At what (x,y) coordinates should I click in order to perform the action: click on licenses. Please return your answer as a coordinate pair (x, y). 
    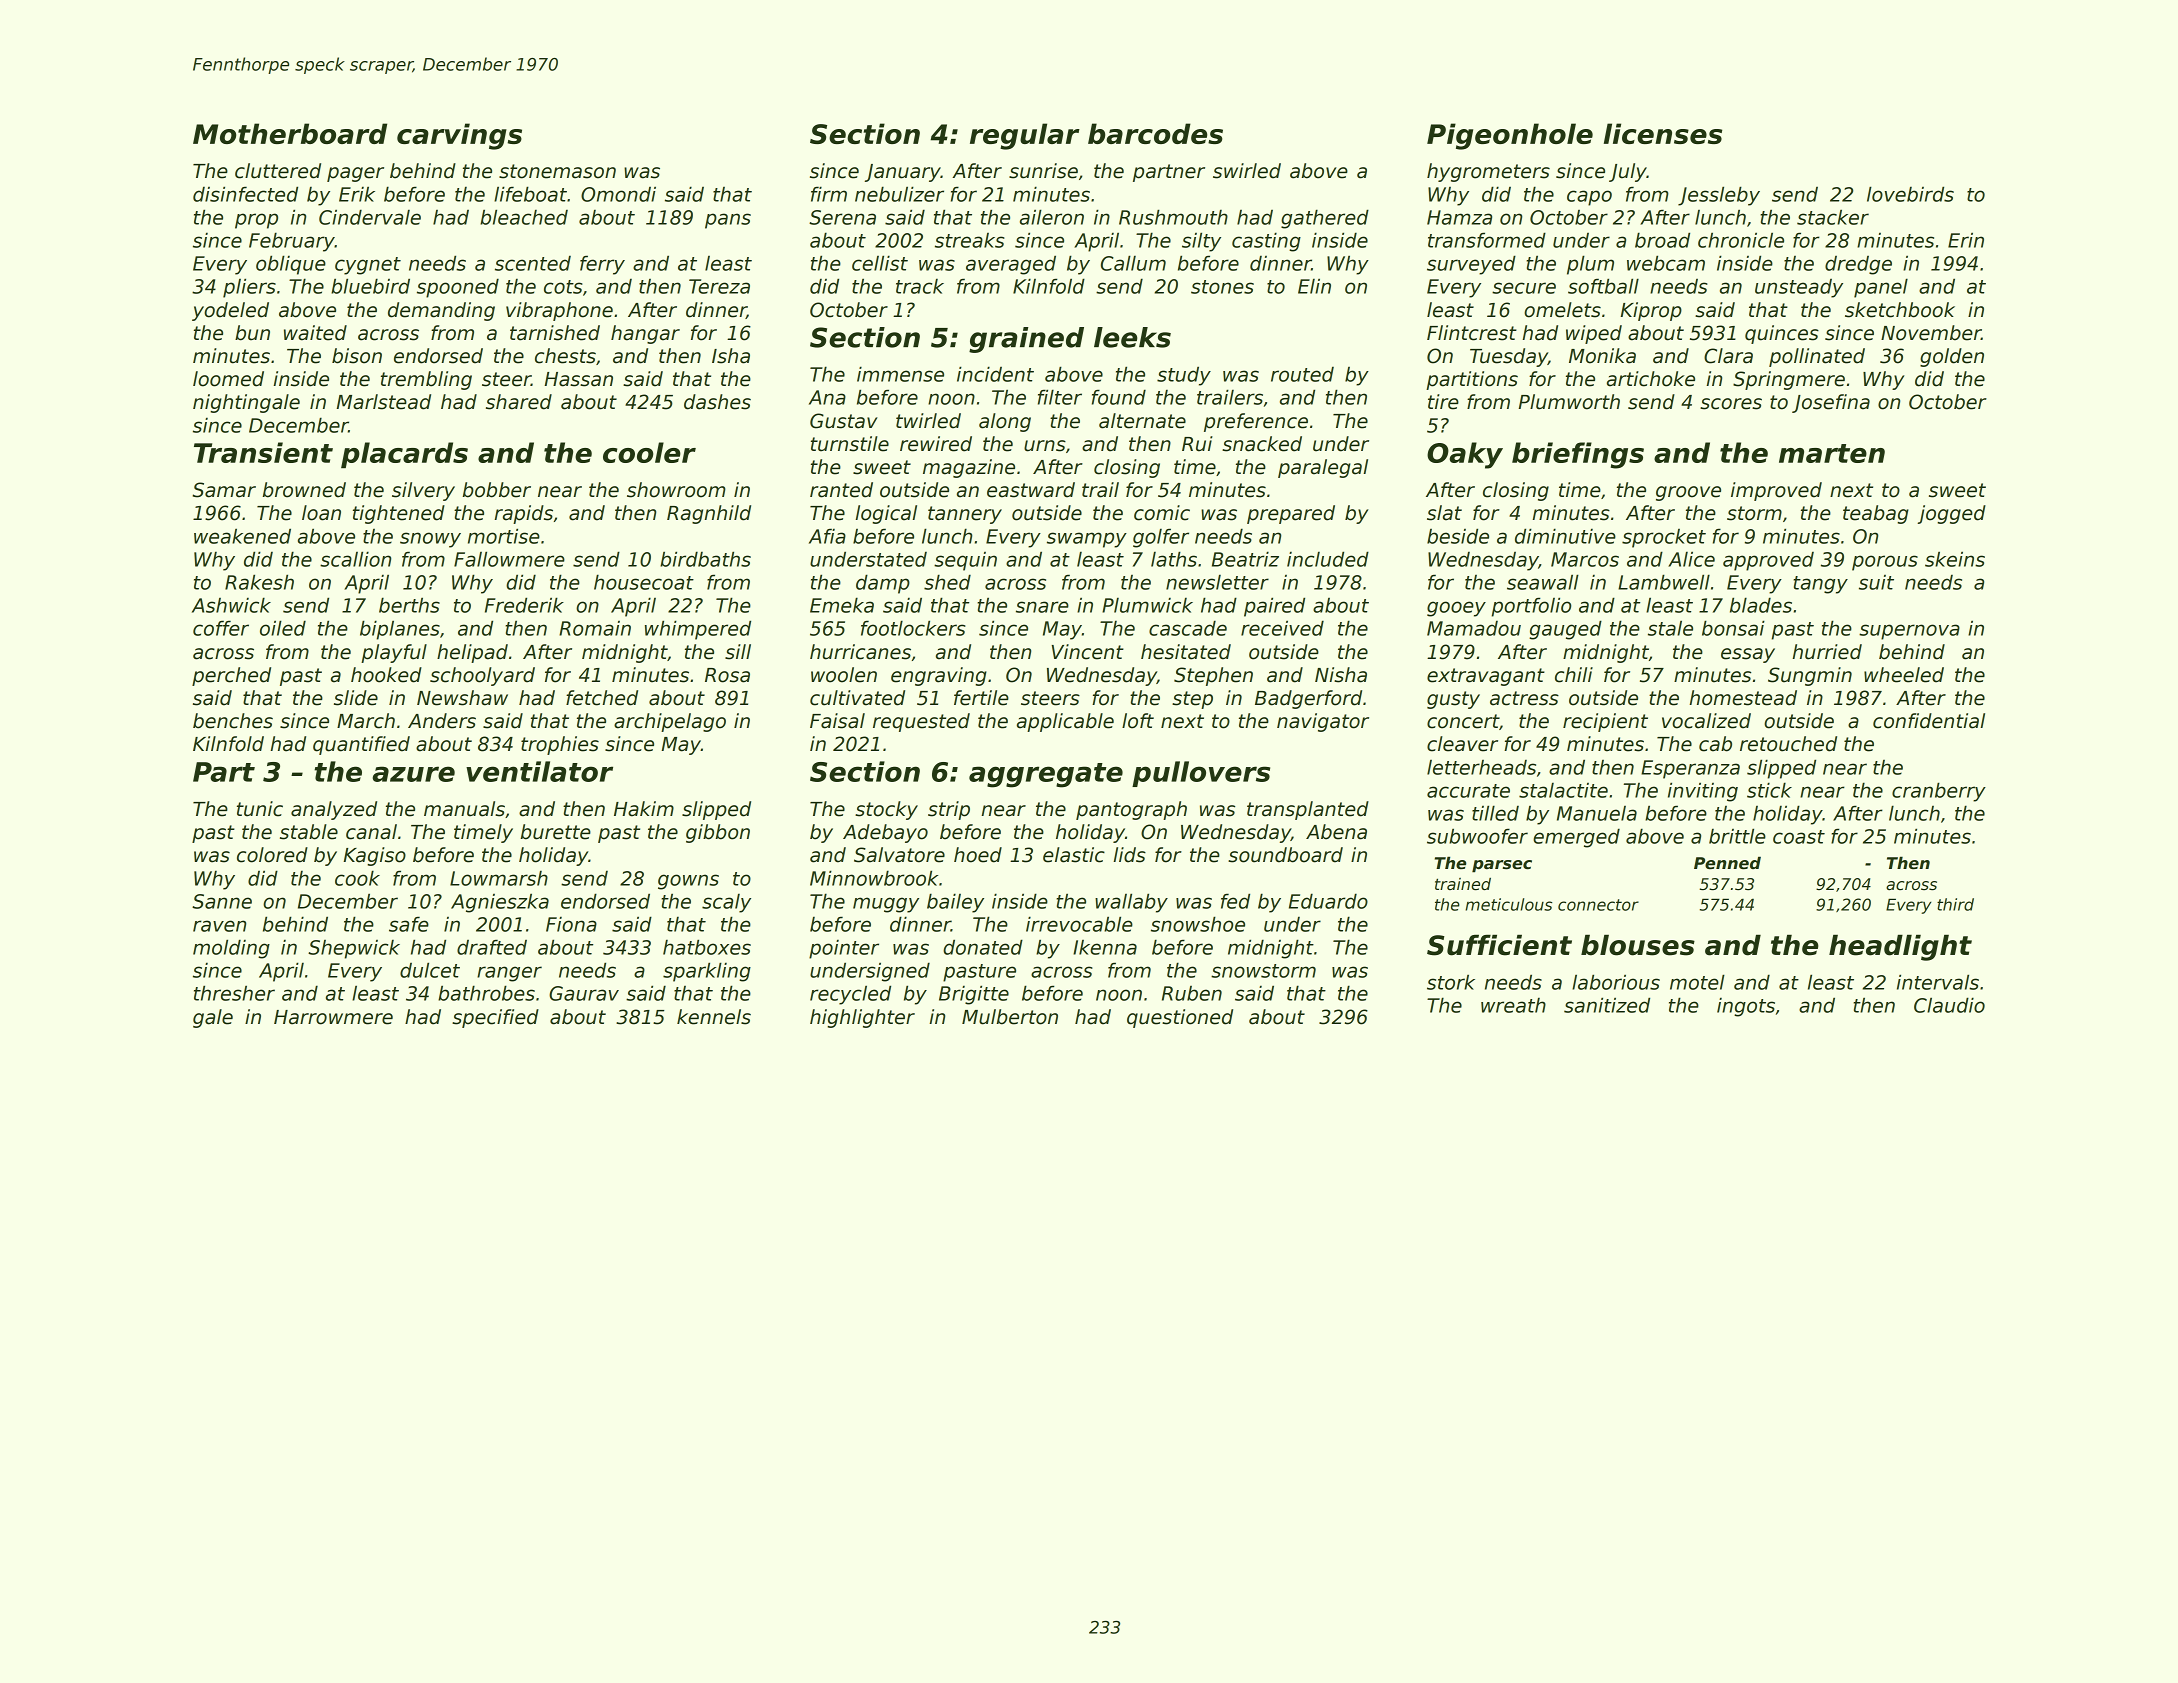
    Looking at the image, I should click on (1663, 133).
